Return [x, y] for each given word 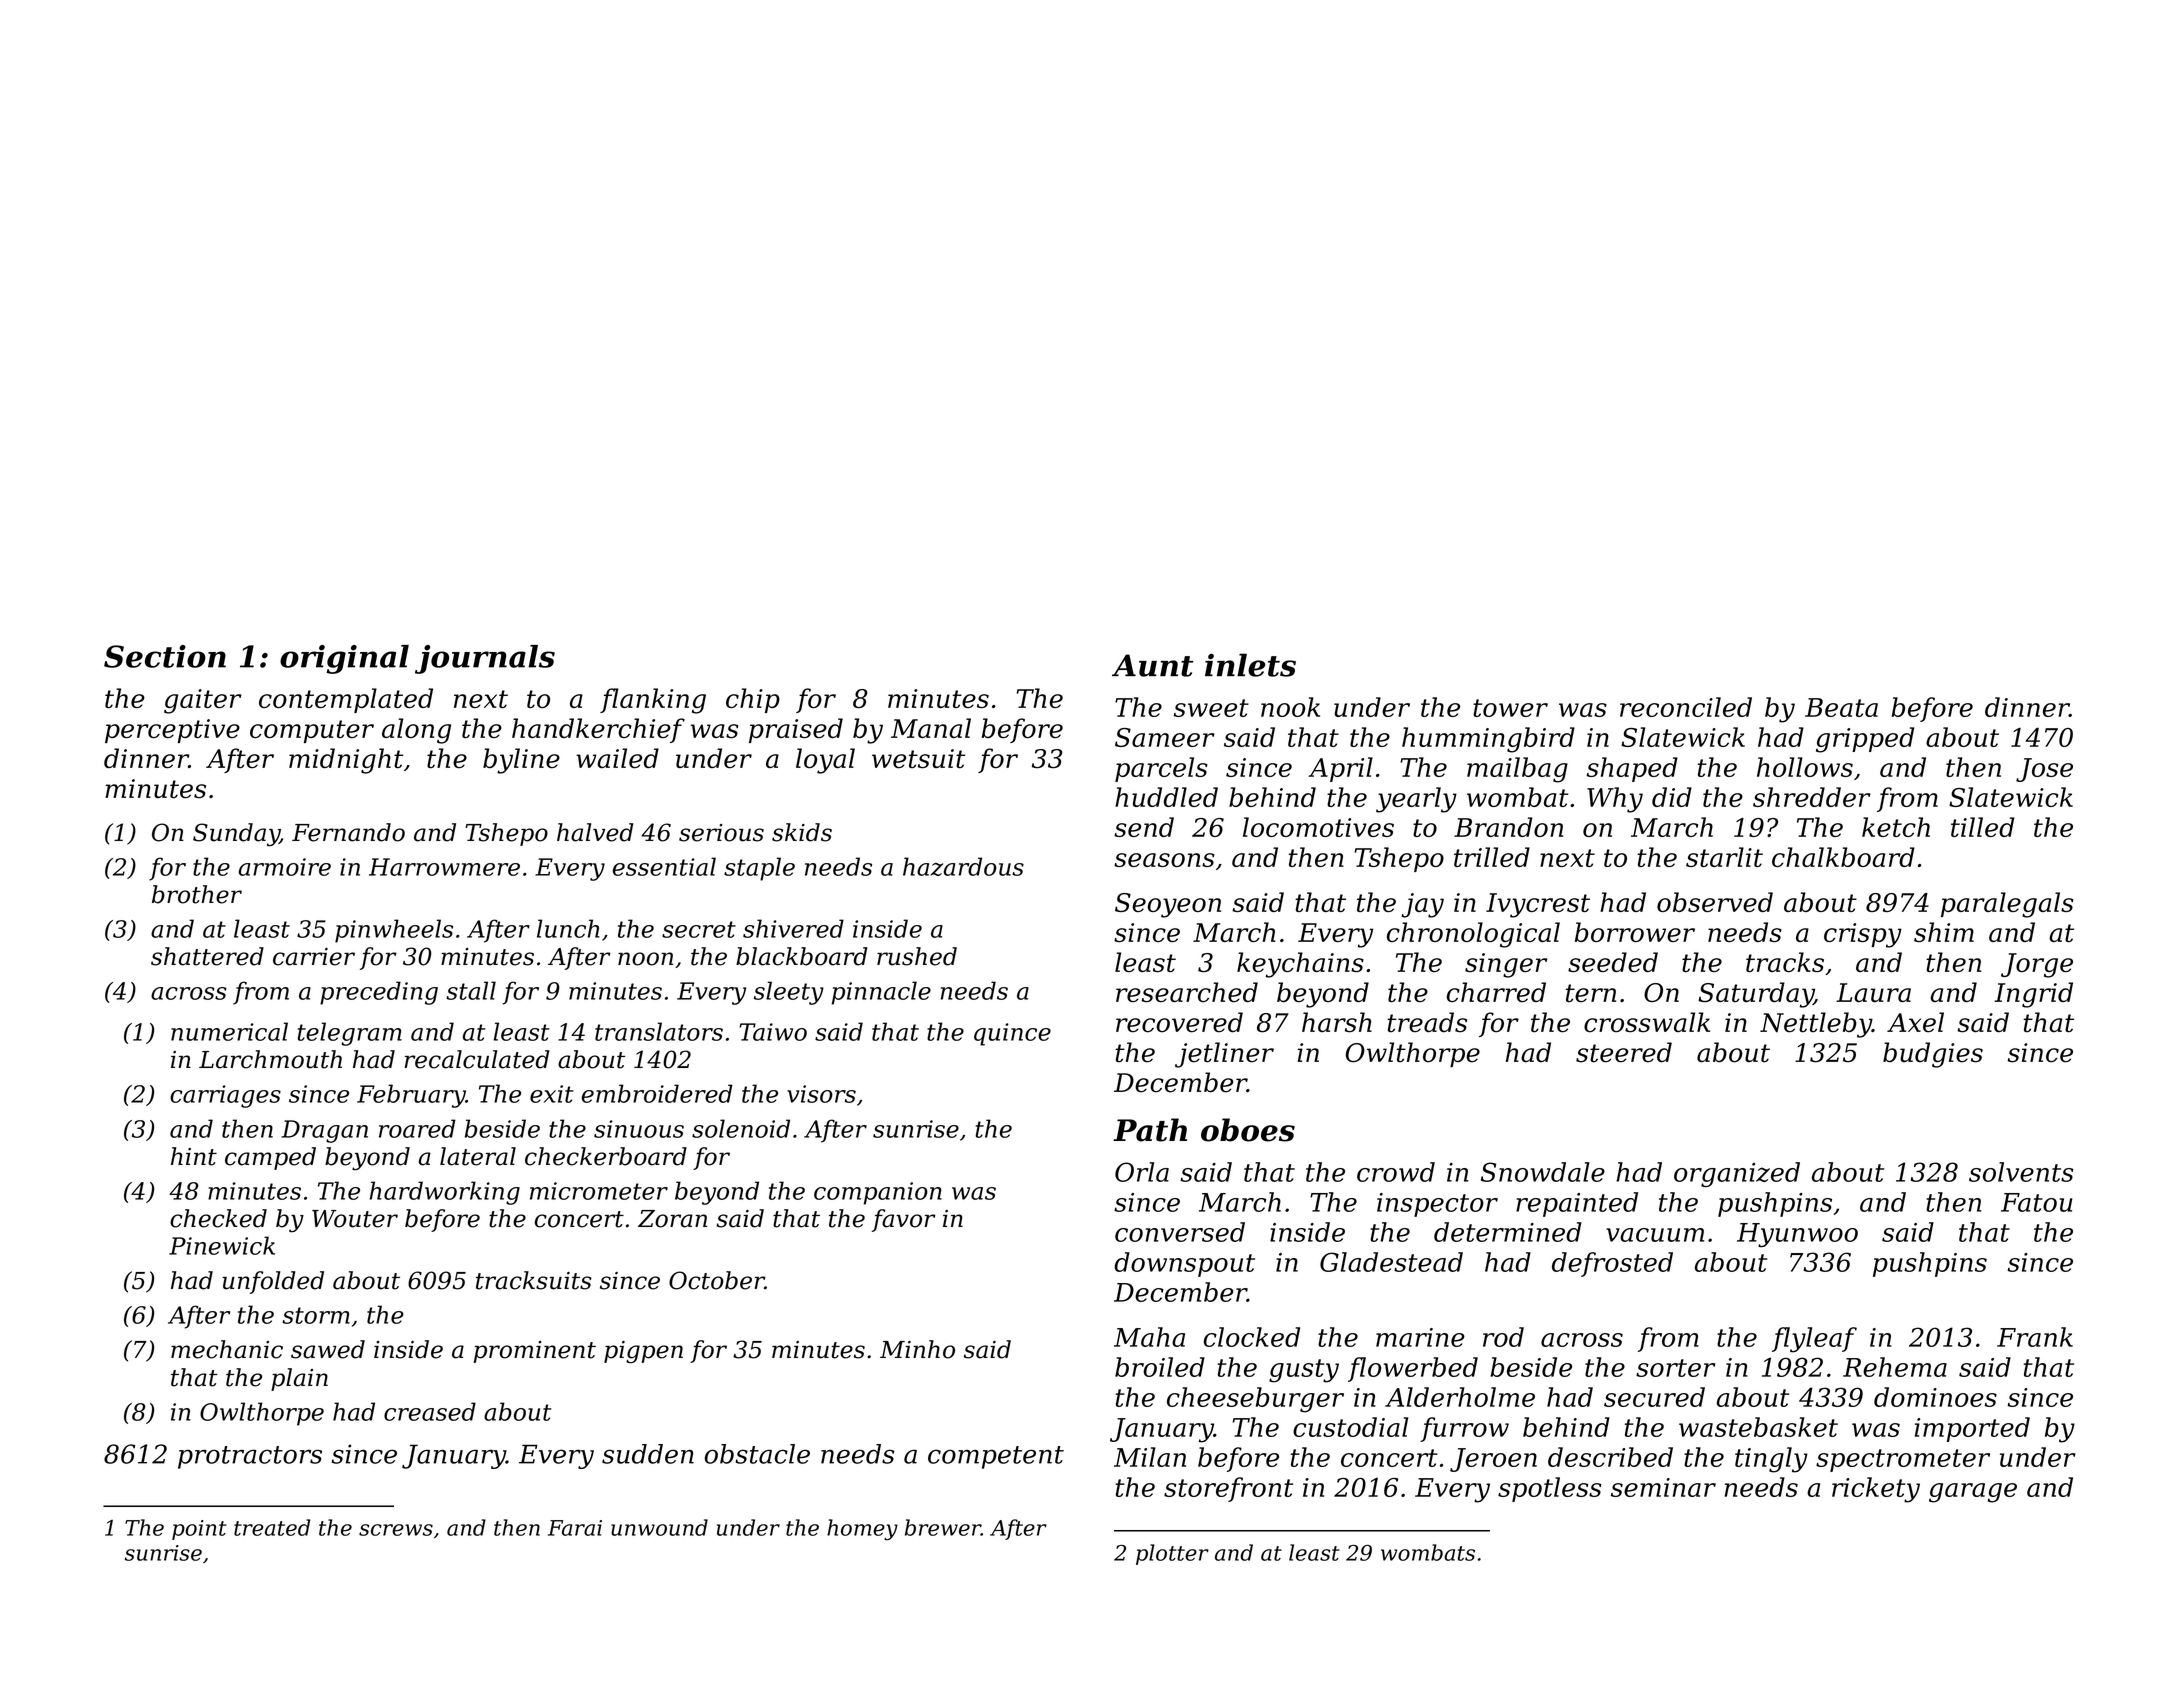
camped [270, 1158]
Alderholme [1460, 1397]
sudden [648, 1454]
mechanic [227, 1349]
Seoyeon [1168, 905]
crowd [1396, 1172]
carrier [314, 957]
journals [485, 659]
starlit [1724, 857]
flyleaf [1814, 1340]
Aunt [1153, 665]
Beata [1841, 707]
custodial [1350, 1427]
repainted [1577, 1204]
